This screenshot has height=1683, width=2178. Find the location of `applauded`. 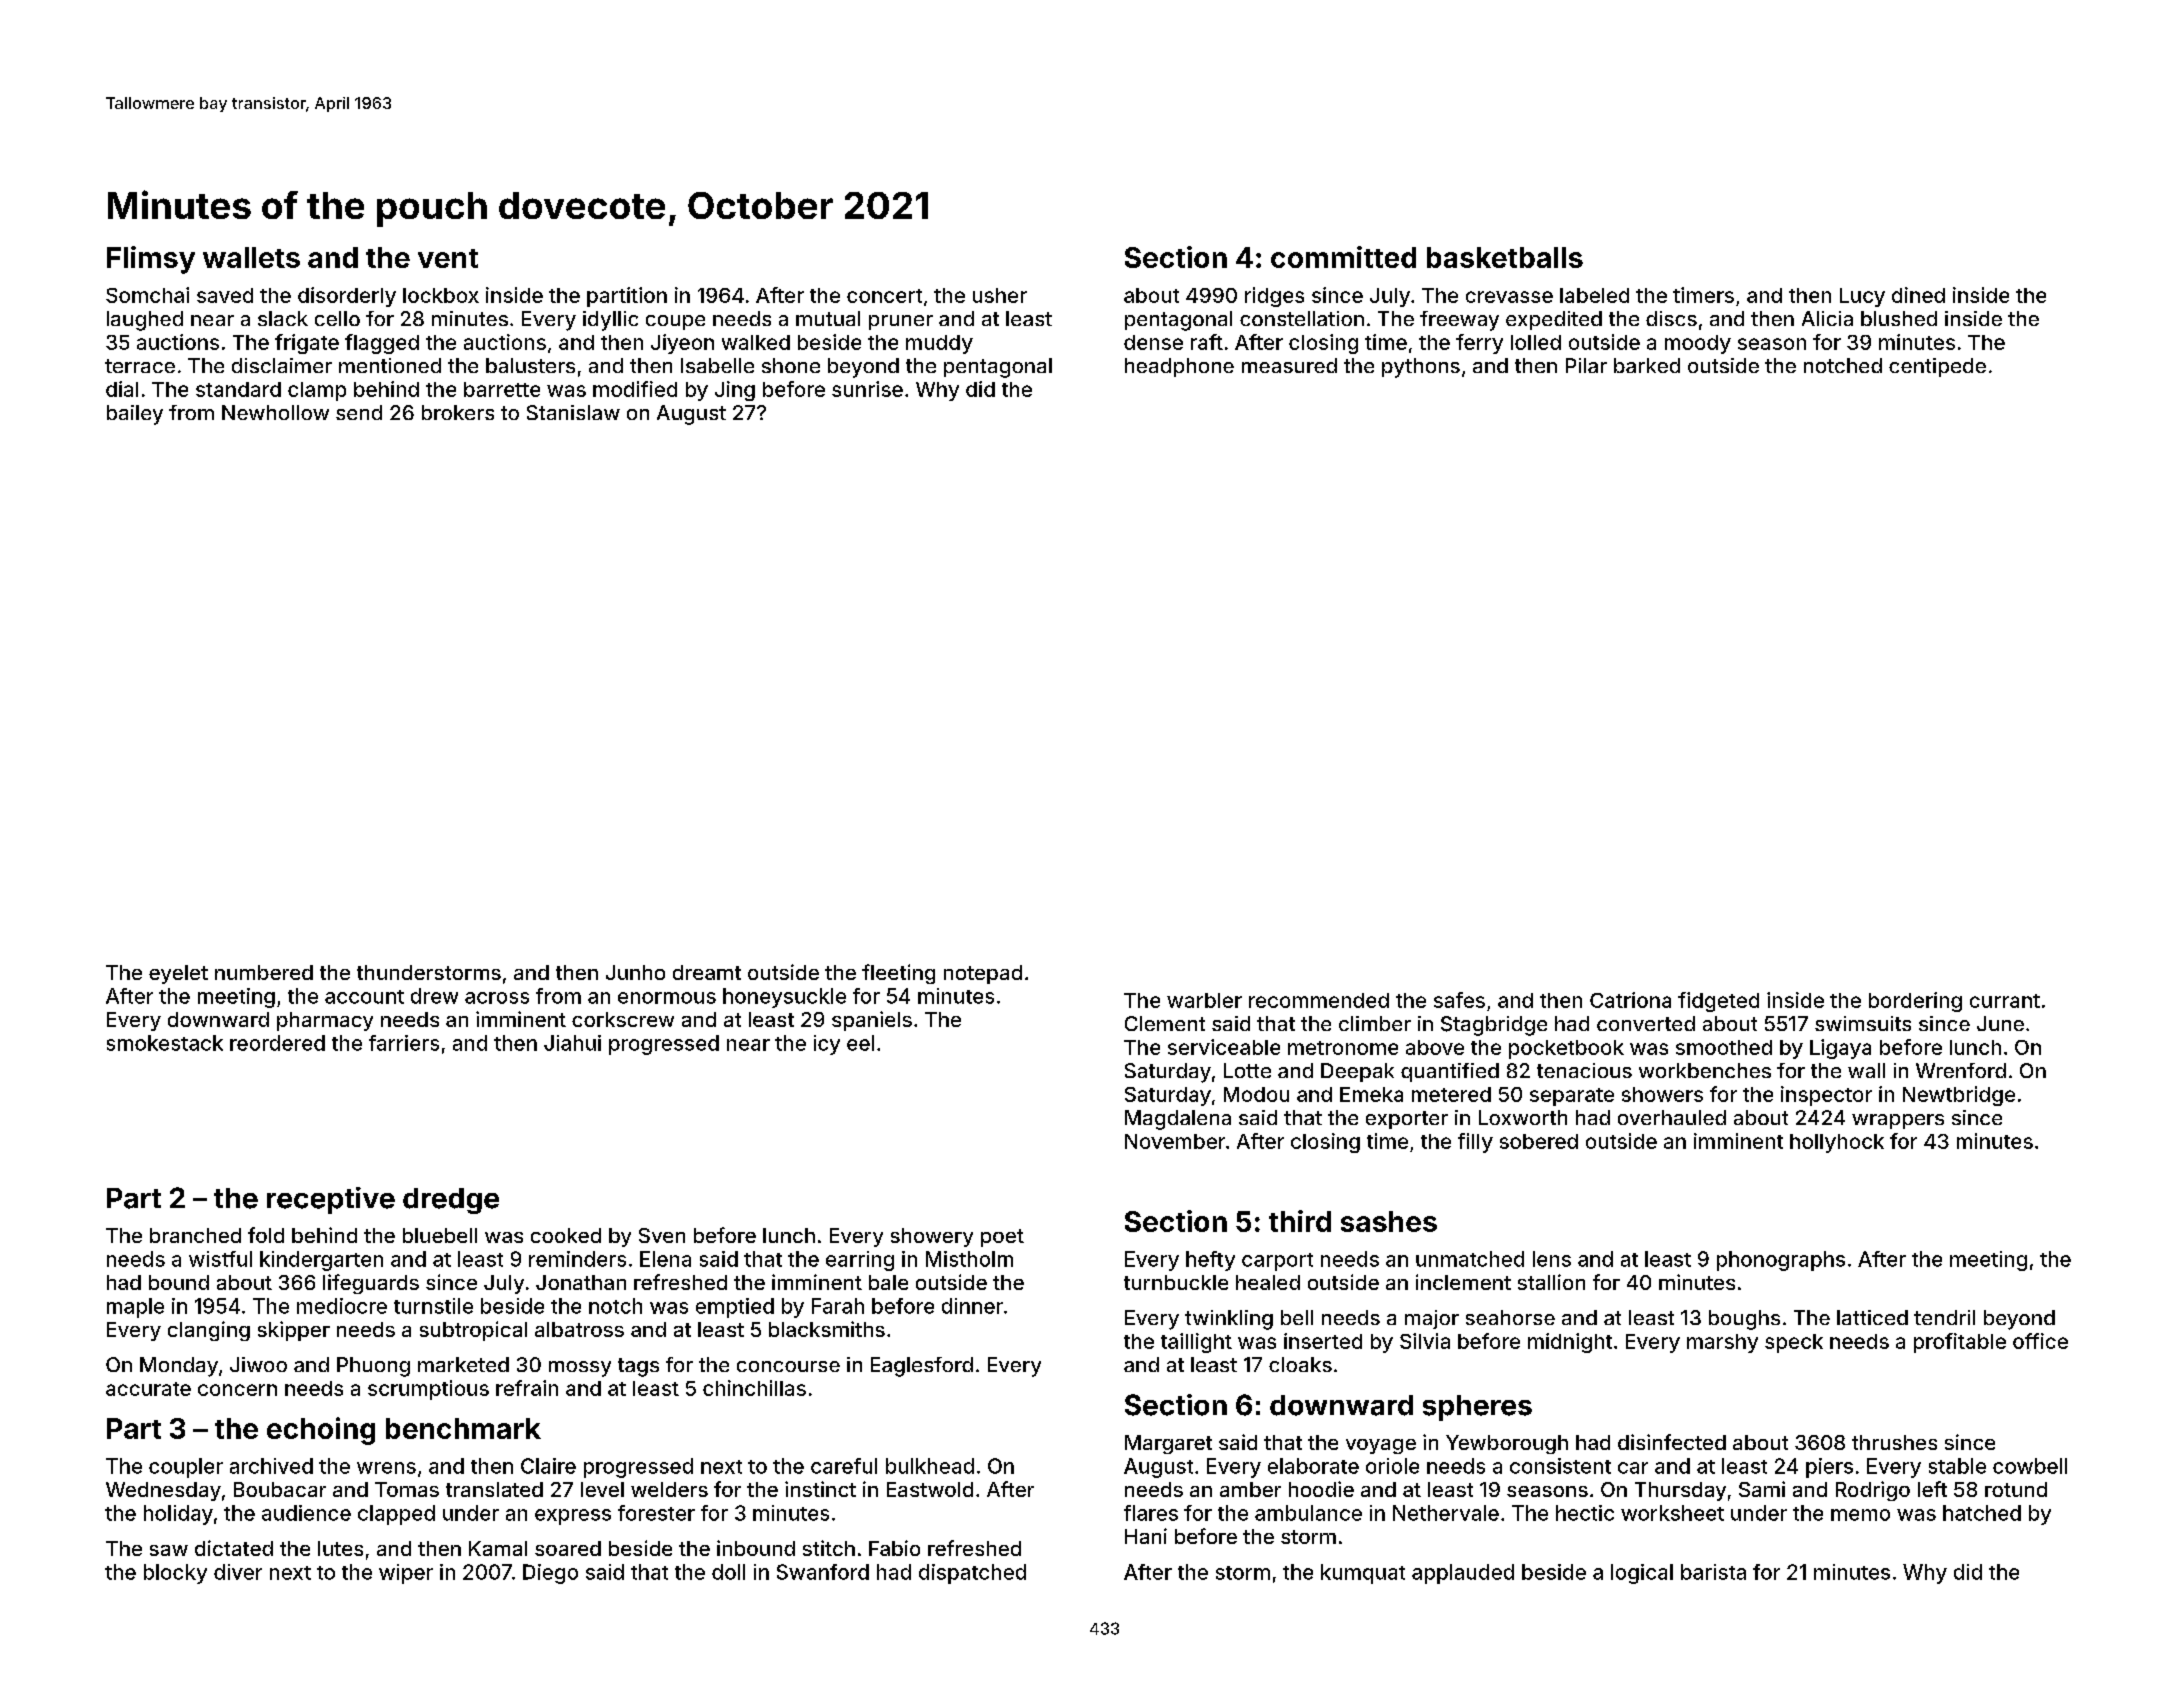

applauded is located at coordinates (1463, 1574).
